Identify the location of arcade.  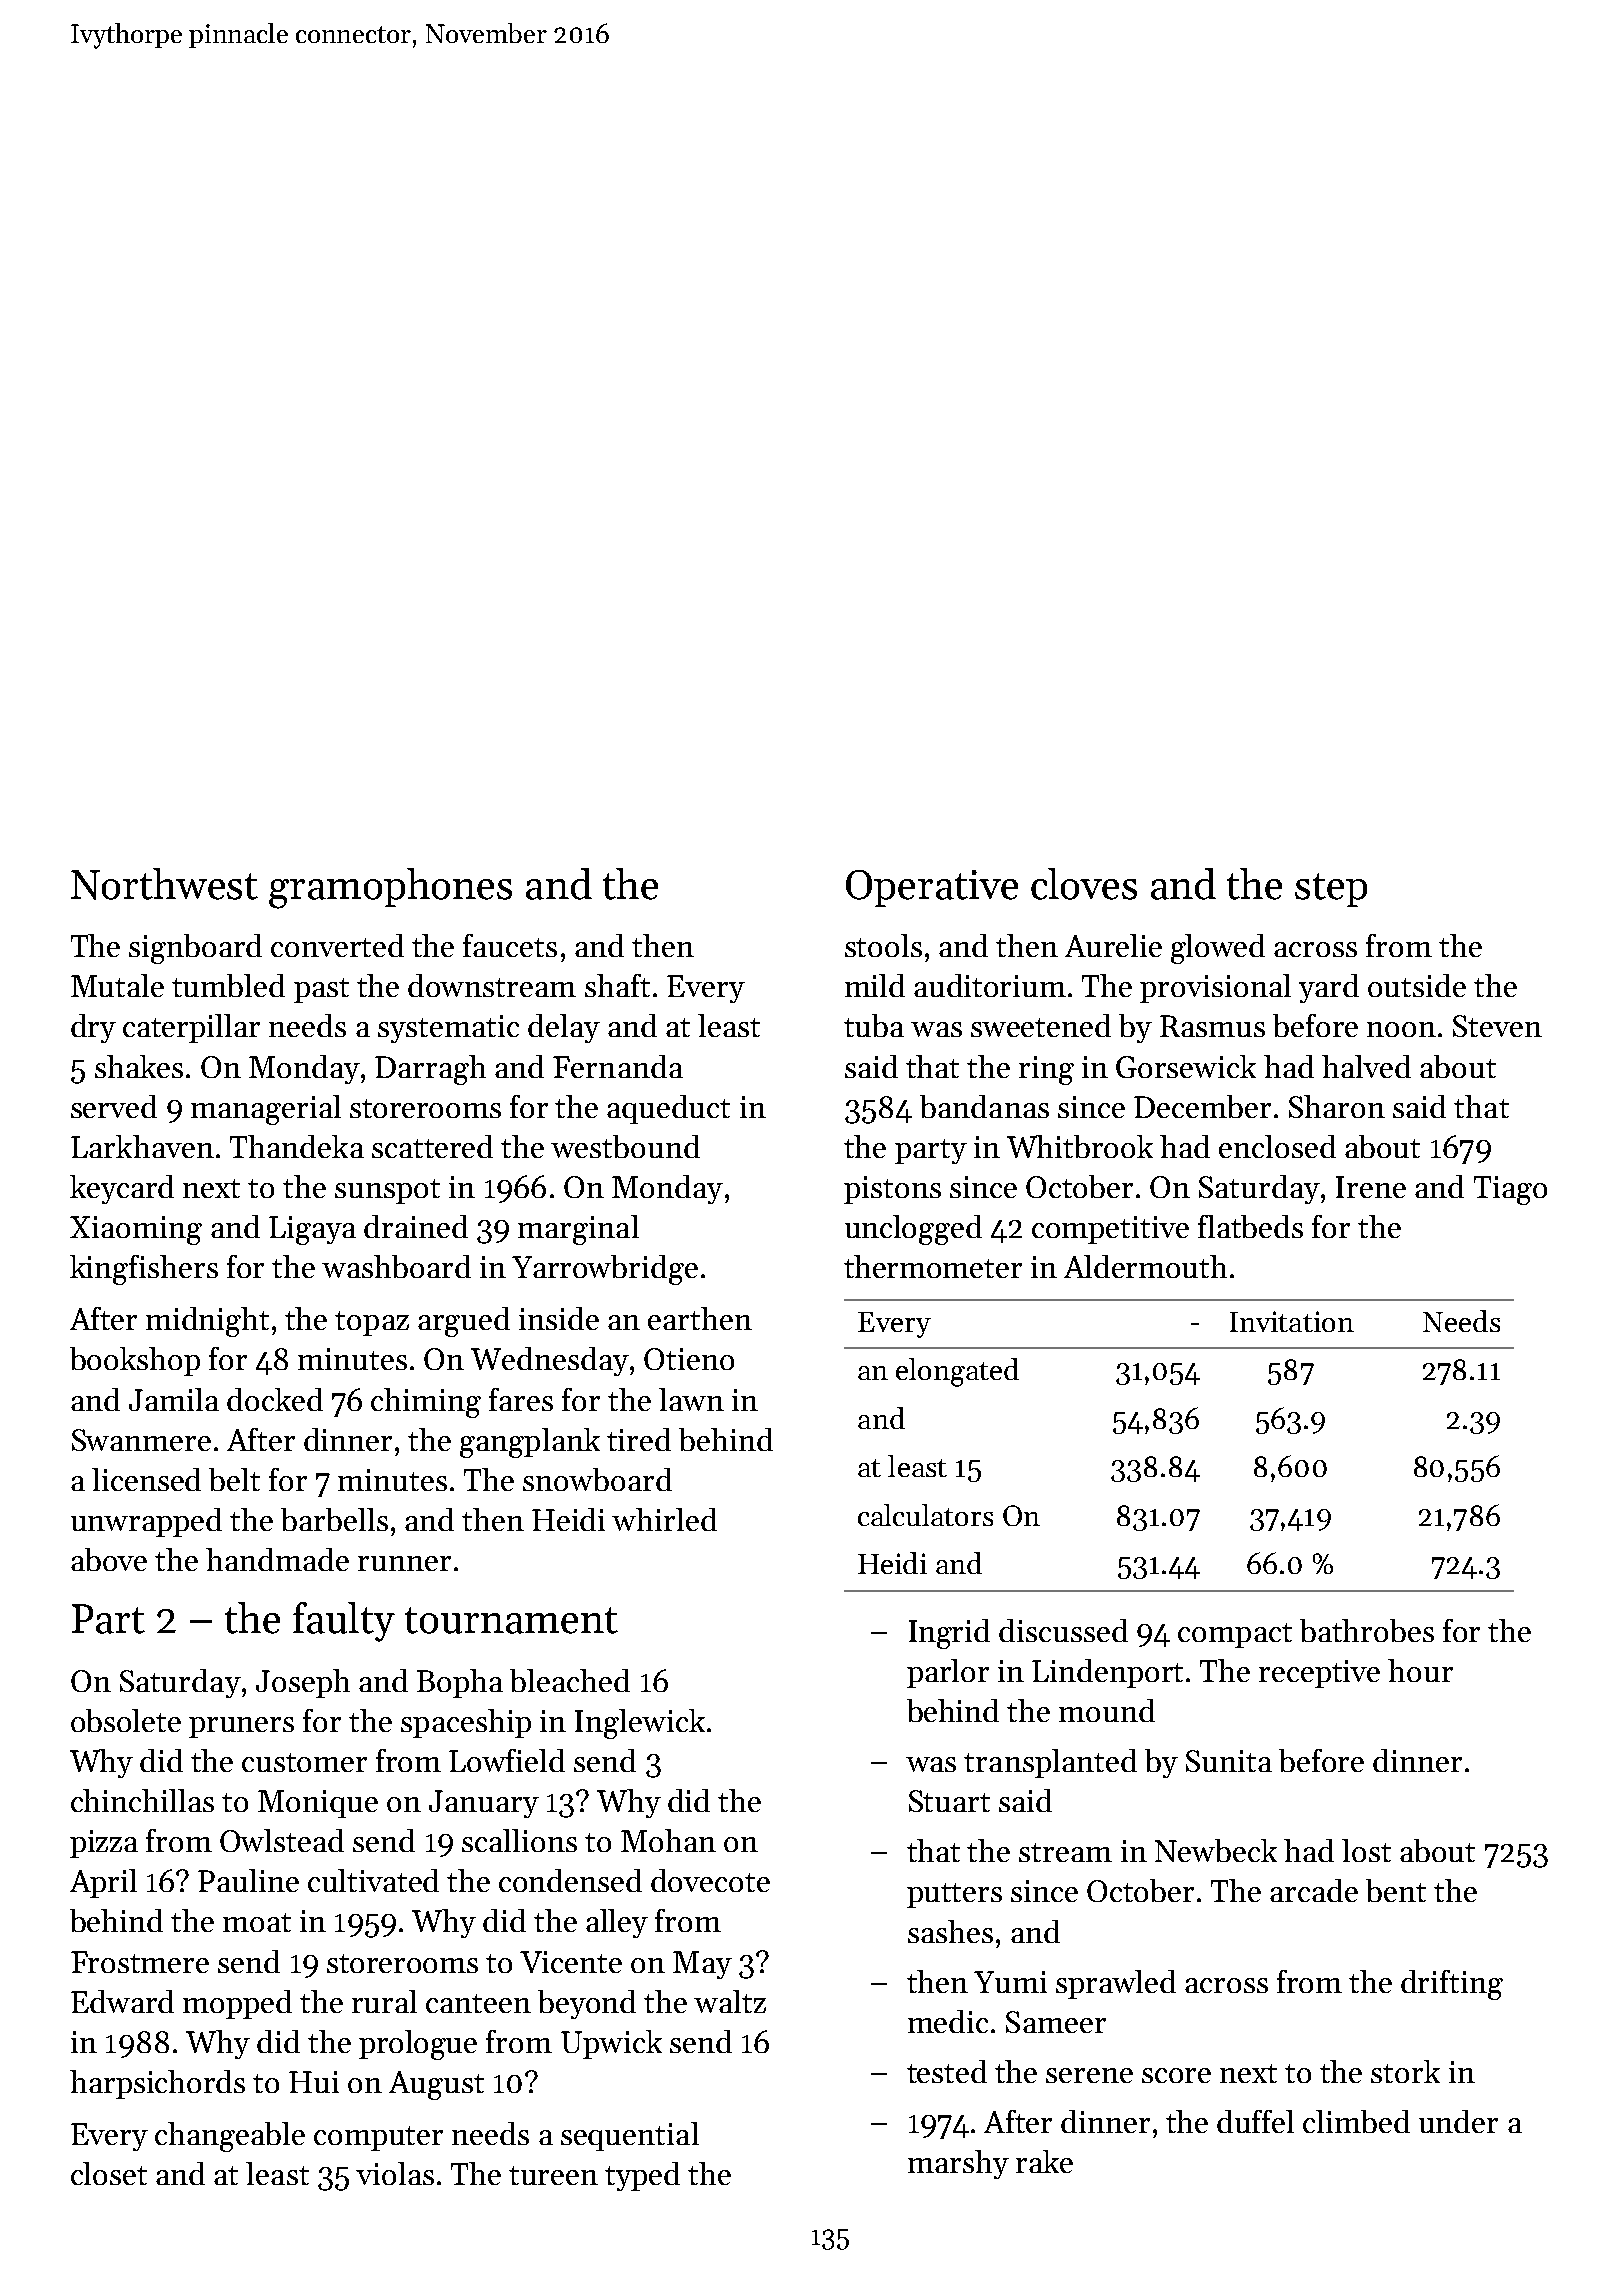
(1314, 1890).
